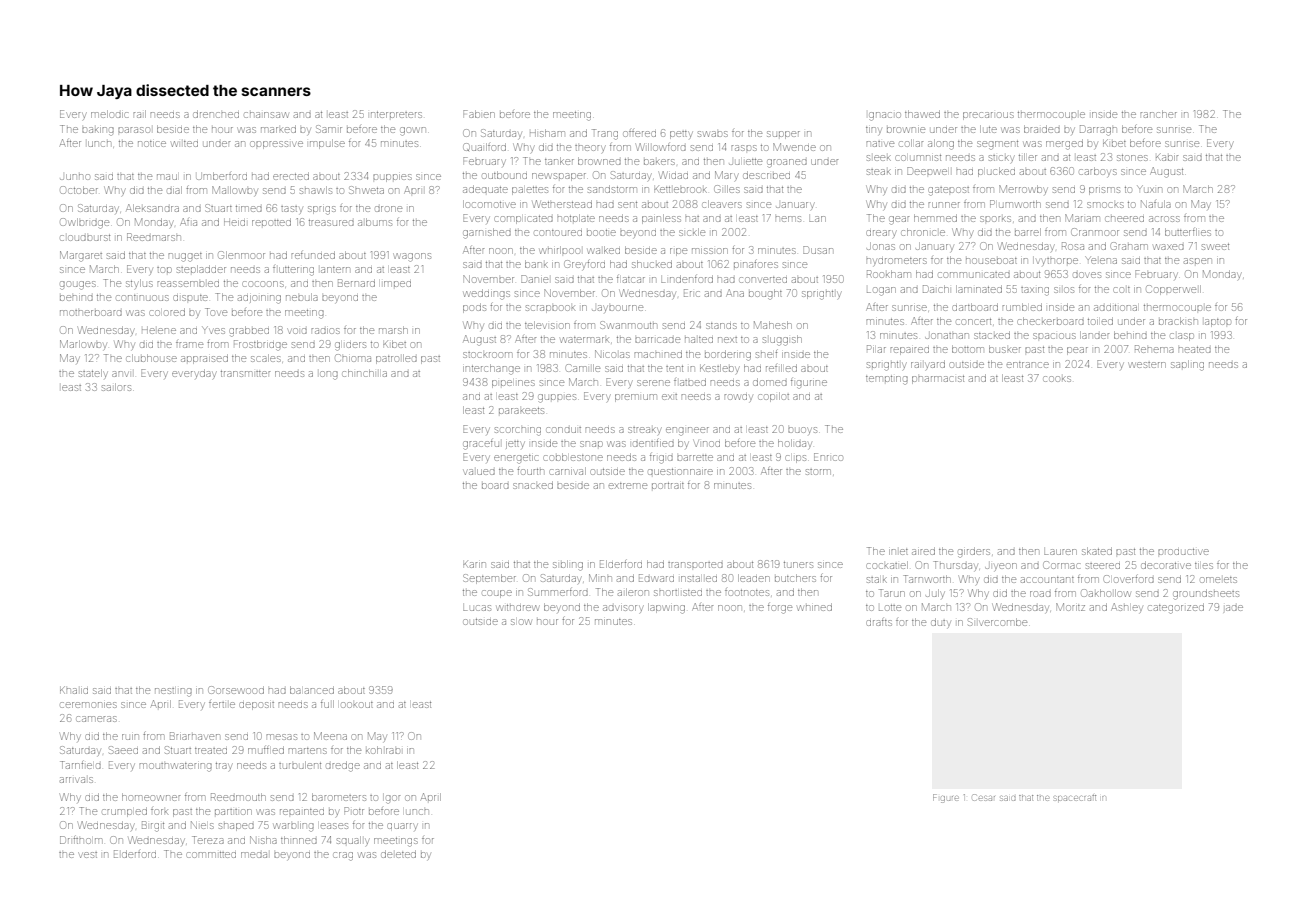  What do you see at coordinates (795, 578) in the image?
I see `butchers` at bounding box center [795, 578].
